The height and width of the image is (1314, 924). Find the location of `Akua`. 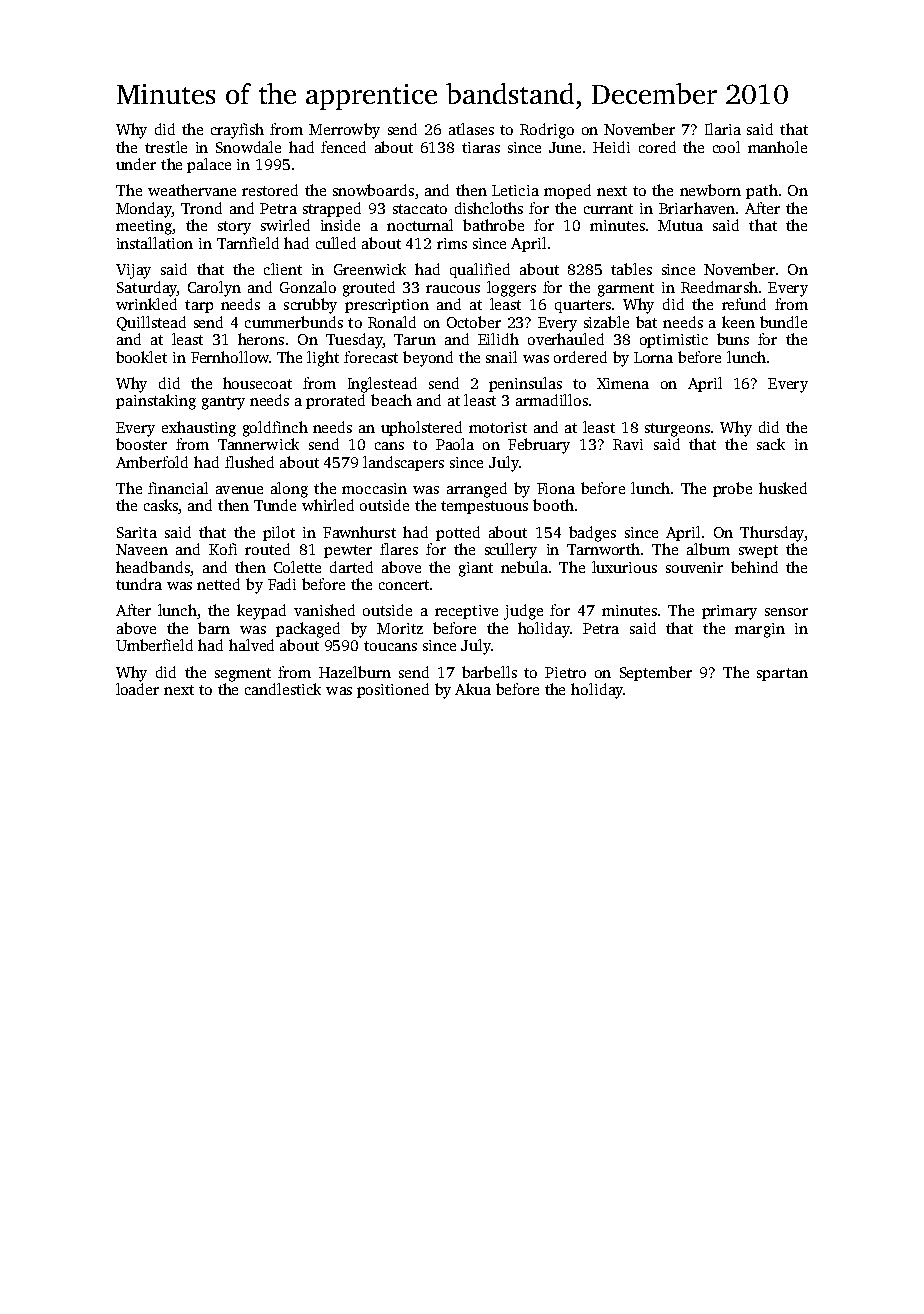

Akua is located at coordinates (473, 689).
